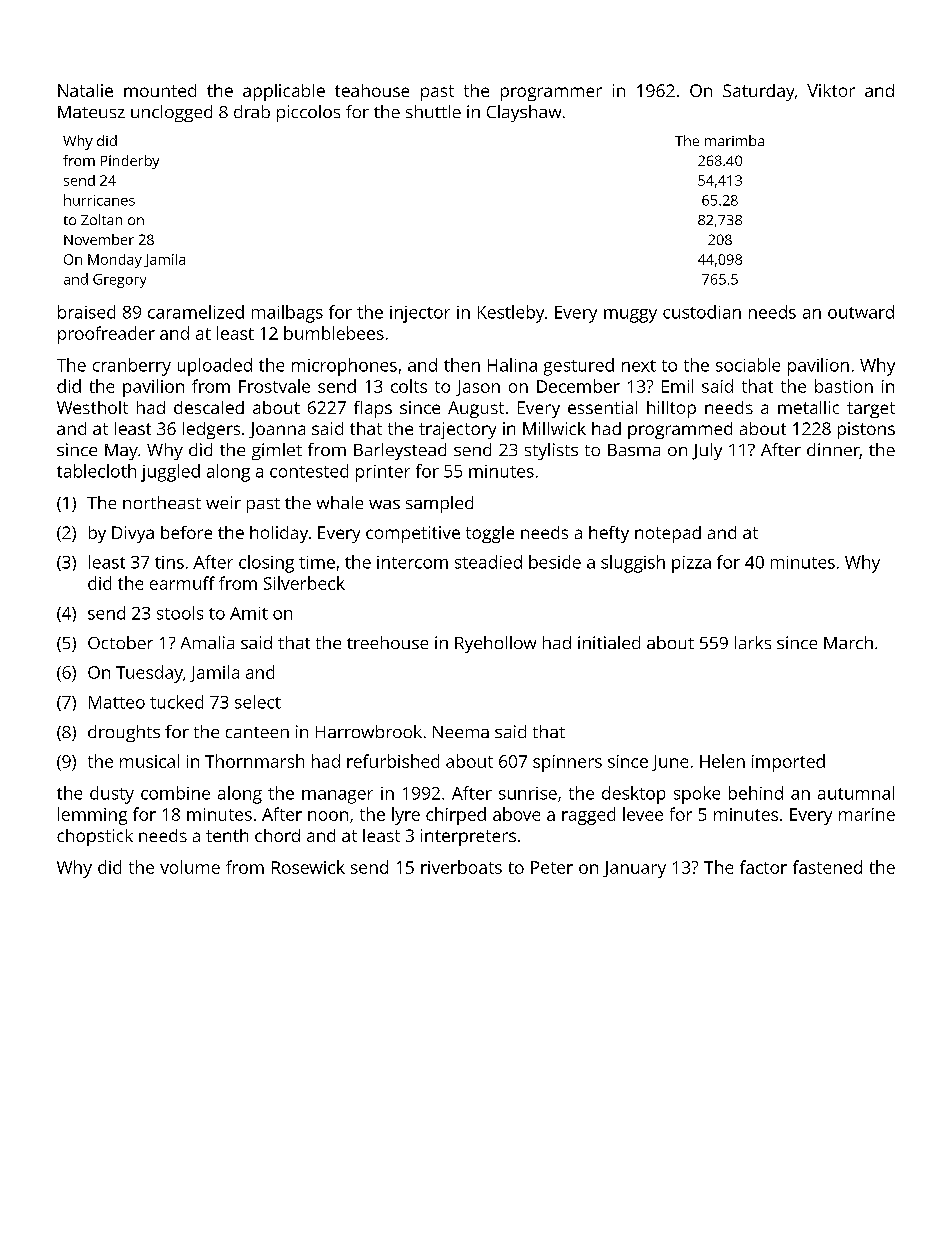  I want to click on January, so click(634, 869).
